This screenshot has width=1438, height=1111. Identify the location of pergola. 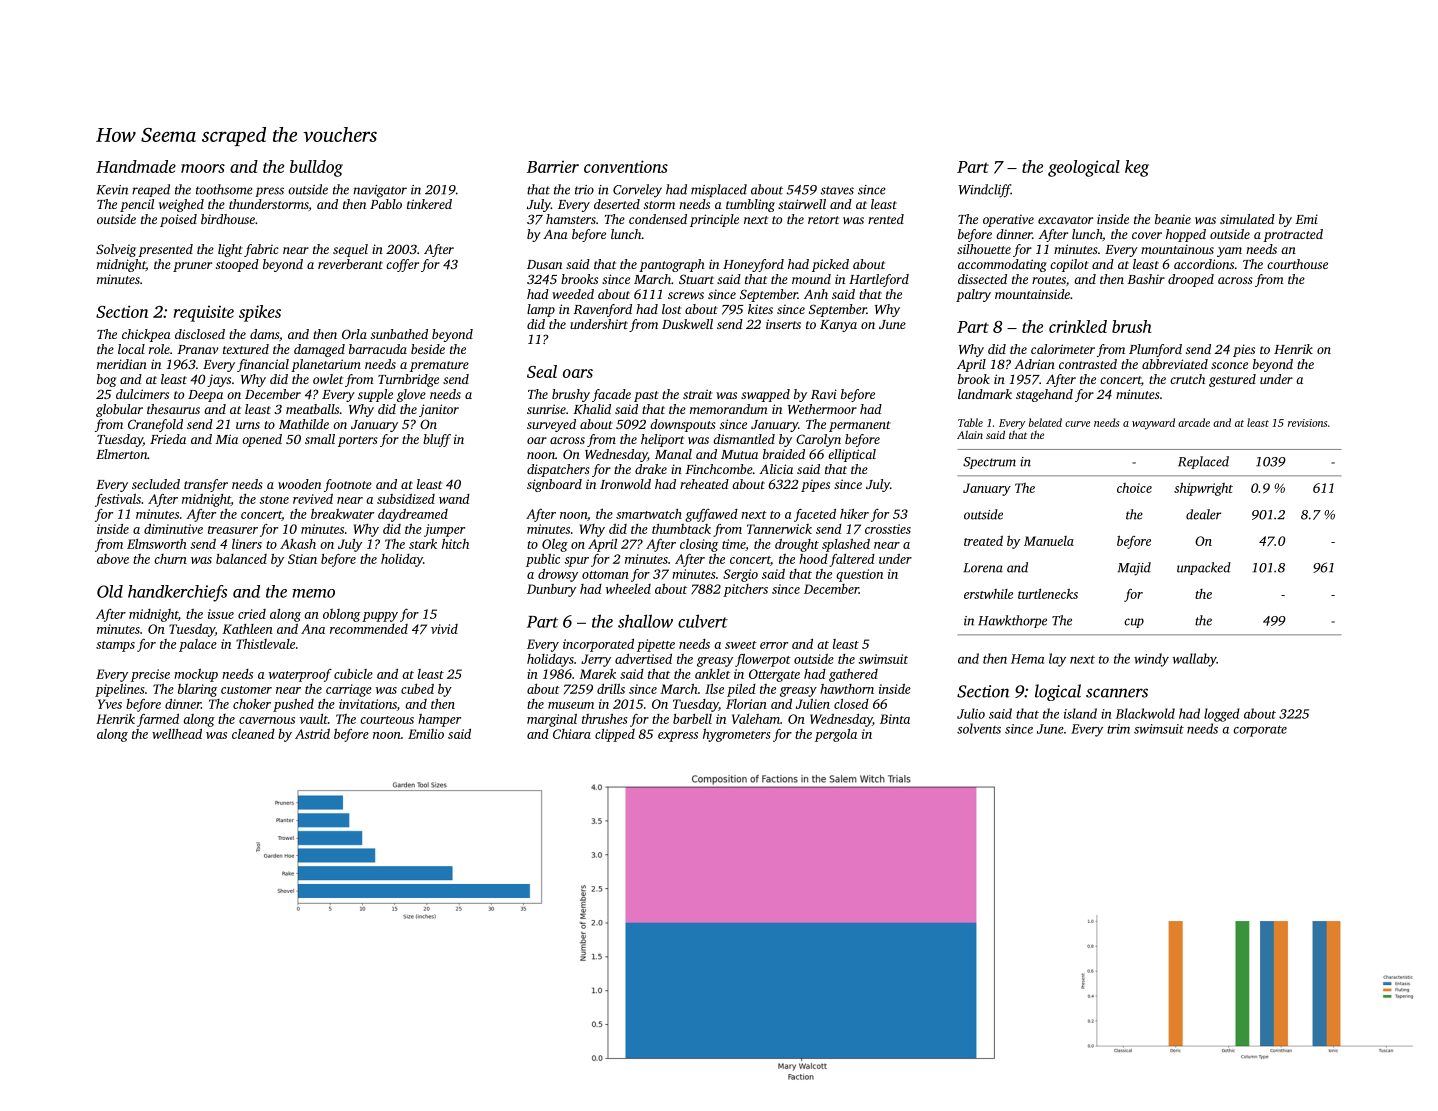
(836, 735).
